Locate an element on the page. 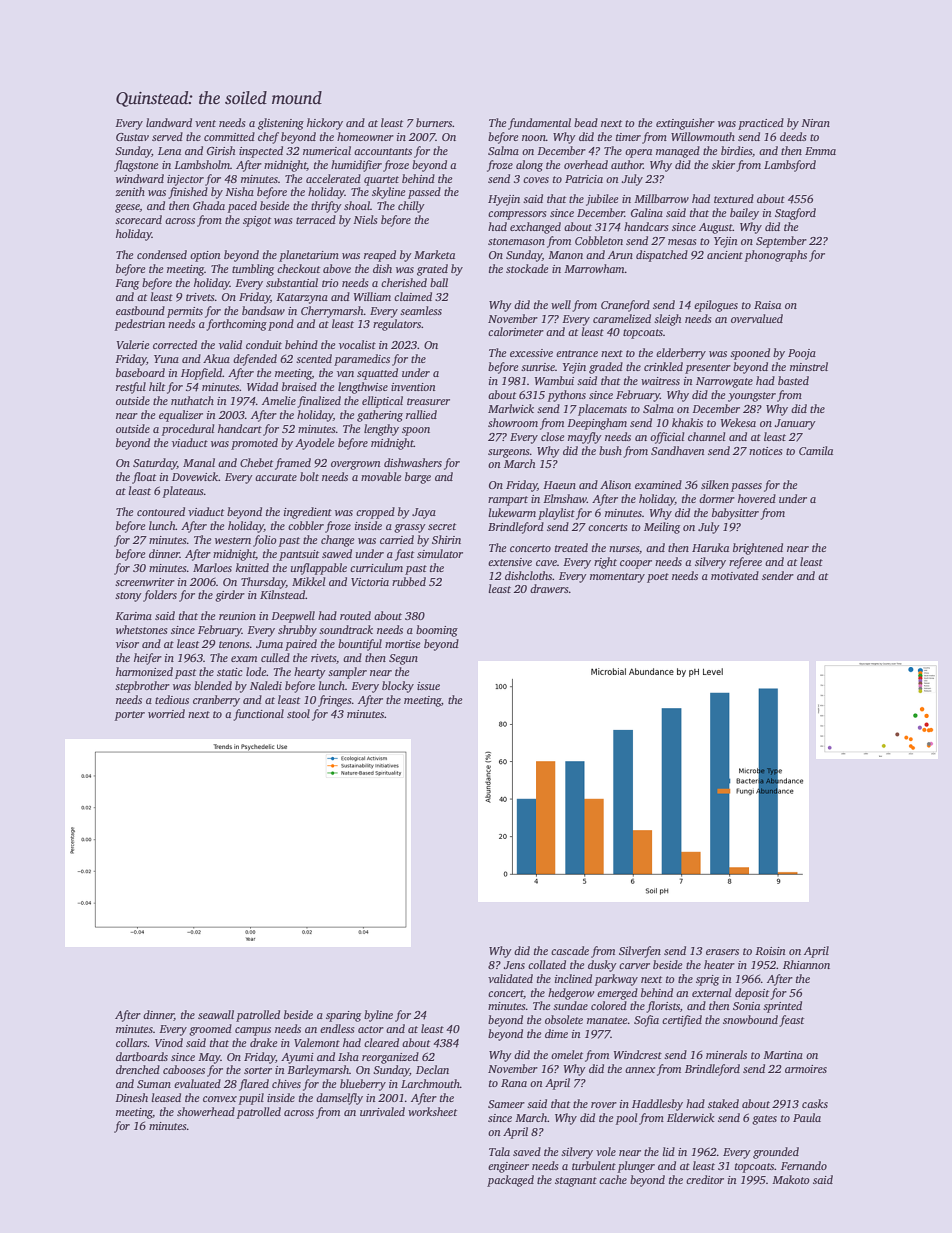 The height and width of the document is (1233, 952). quartet is located at coordinates (381, 181).
